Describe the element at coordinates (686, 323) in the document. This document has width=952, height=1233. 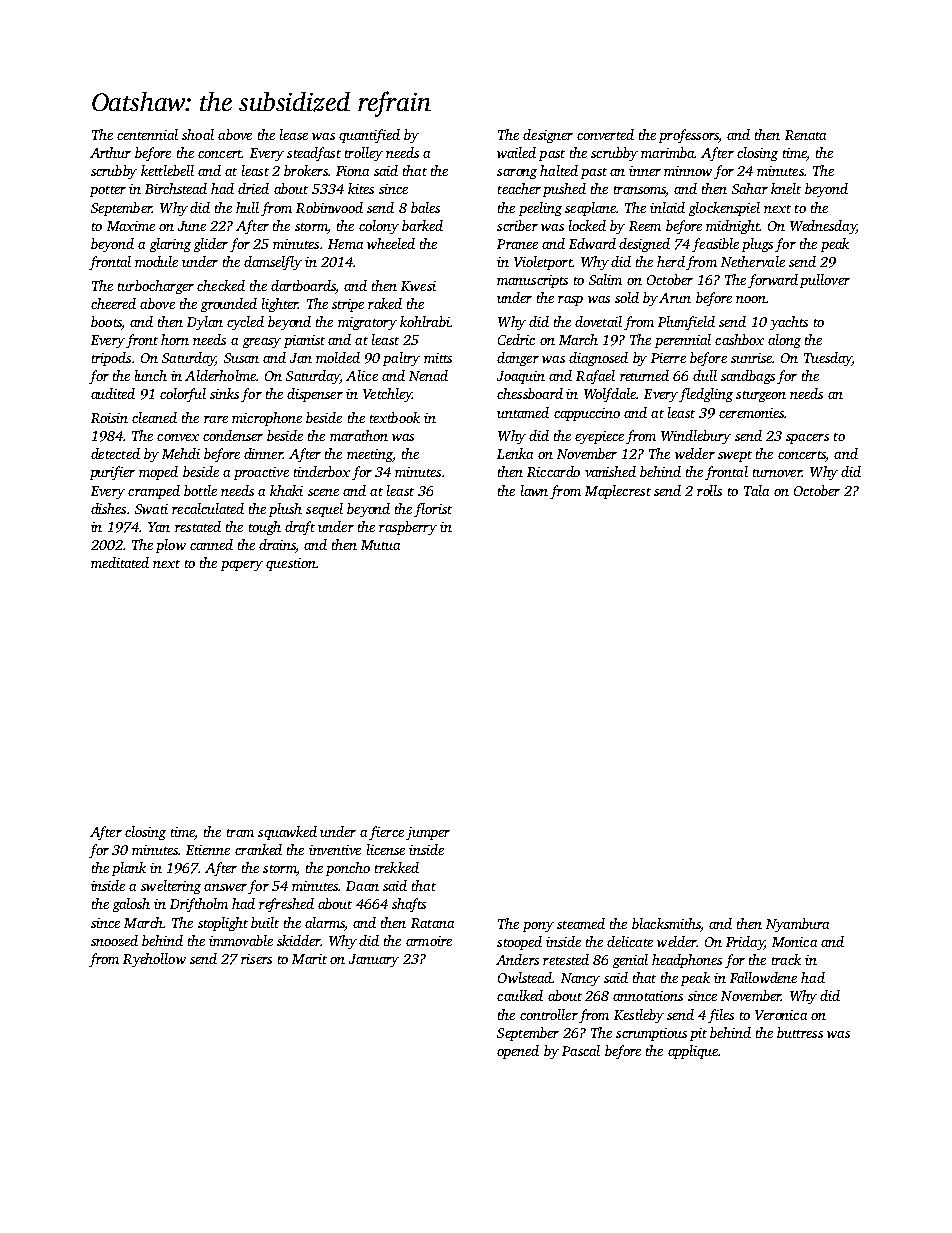
I see `Plumfield` at that location.
